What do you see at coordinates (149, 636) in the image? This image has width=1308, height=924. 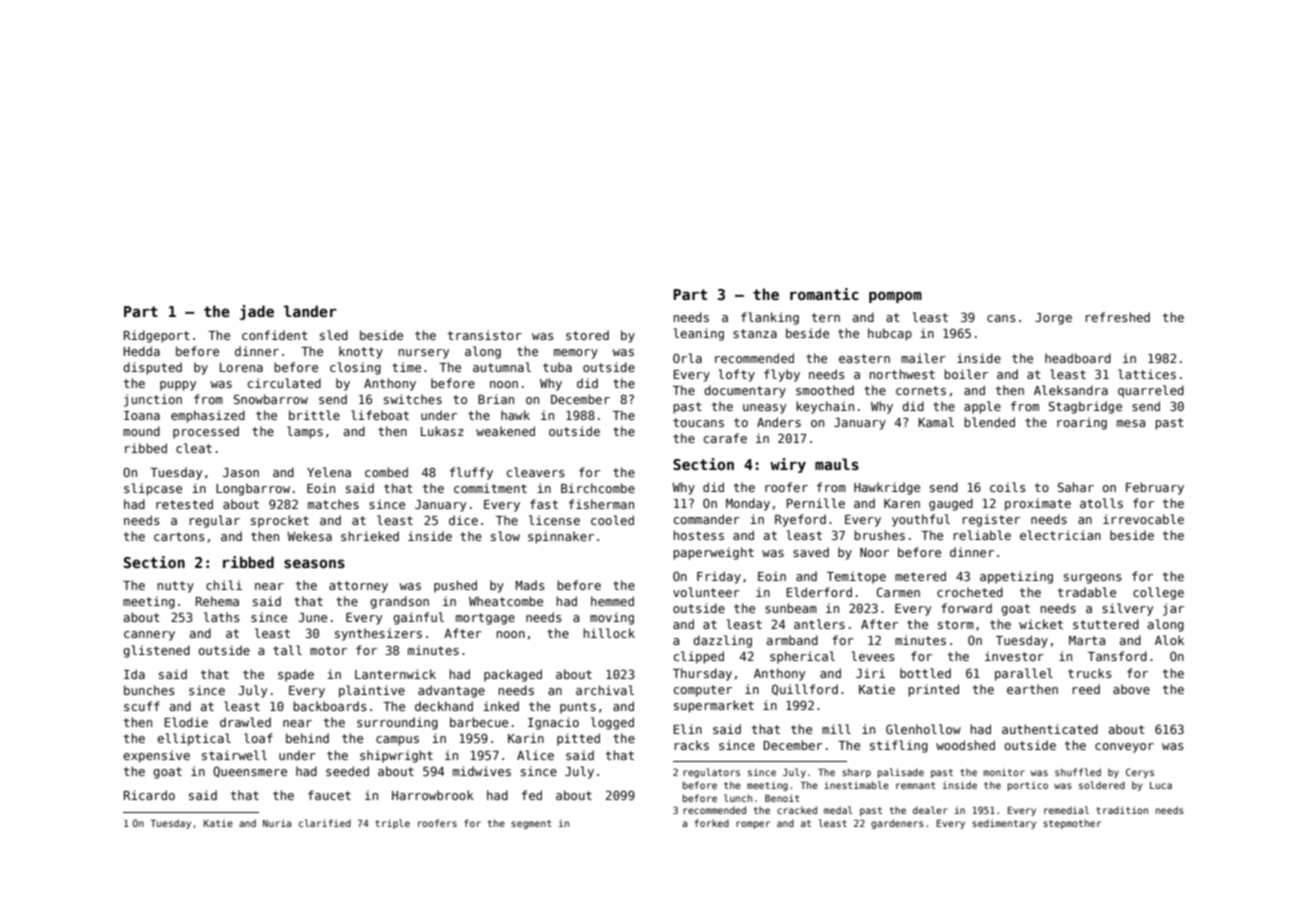 I see `cannery` at bounding box center [149, 636].
